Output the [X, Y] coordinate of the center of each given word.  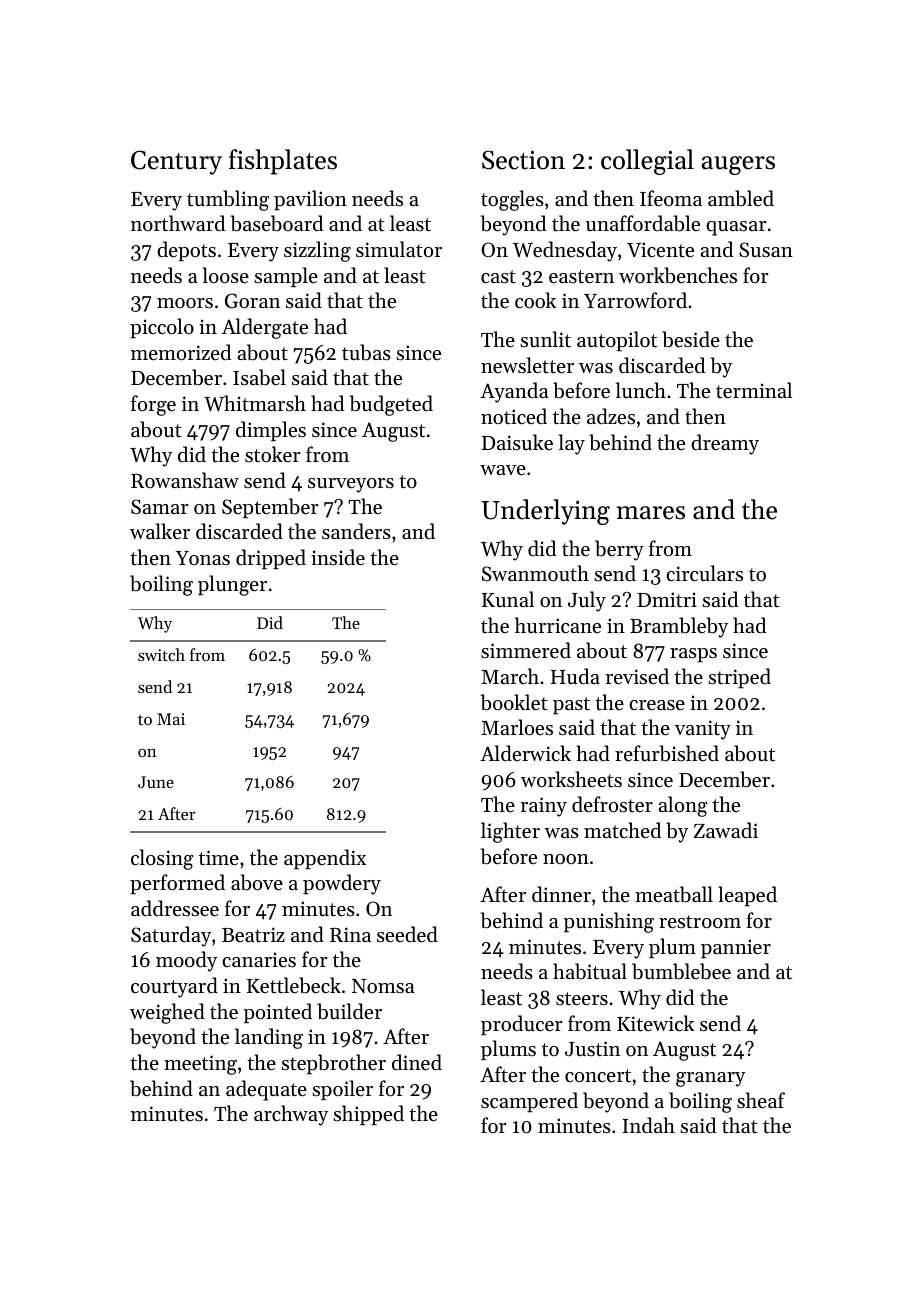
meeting [200, 1065]
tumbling [228, 200]
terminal [754, 390]
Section [523, 160]
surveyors [351, 485]
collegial [647, 162]
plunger [232, 585]
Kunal [508, 599]
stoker [273, 454]
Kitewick [655, 1023]
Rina [350, 934]
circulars [704, 573]
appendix [325, 859]
